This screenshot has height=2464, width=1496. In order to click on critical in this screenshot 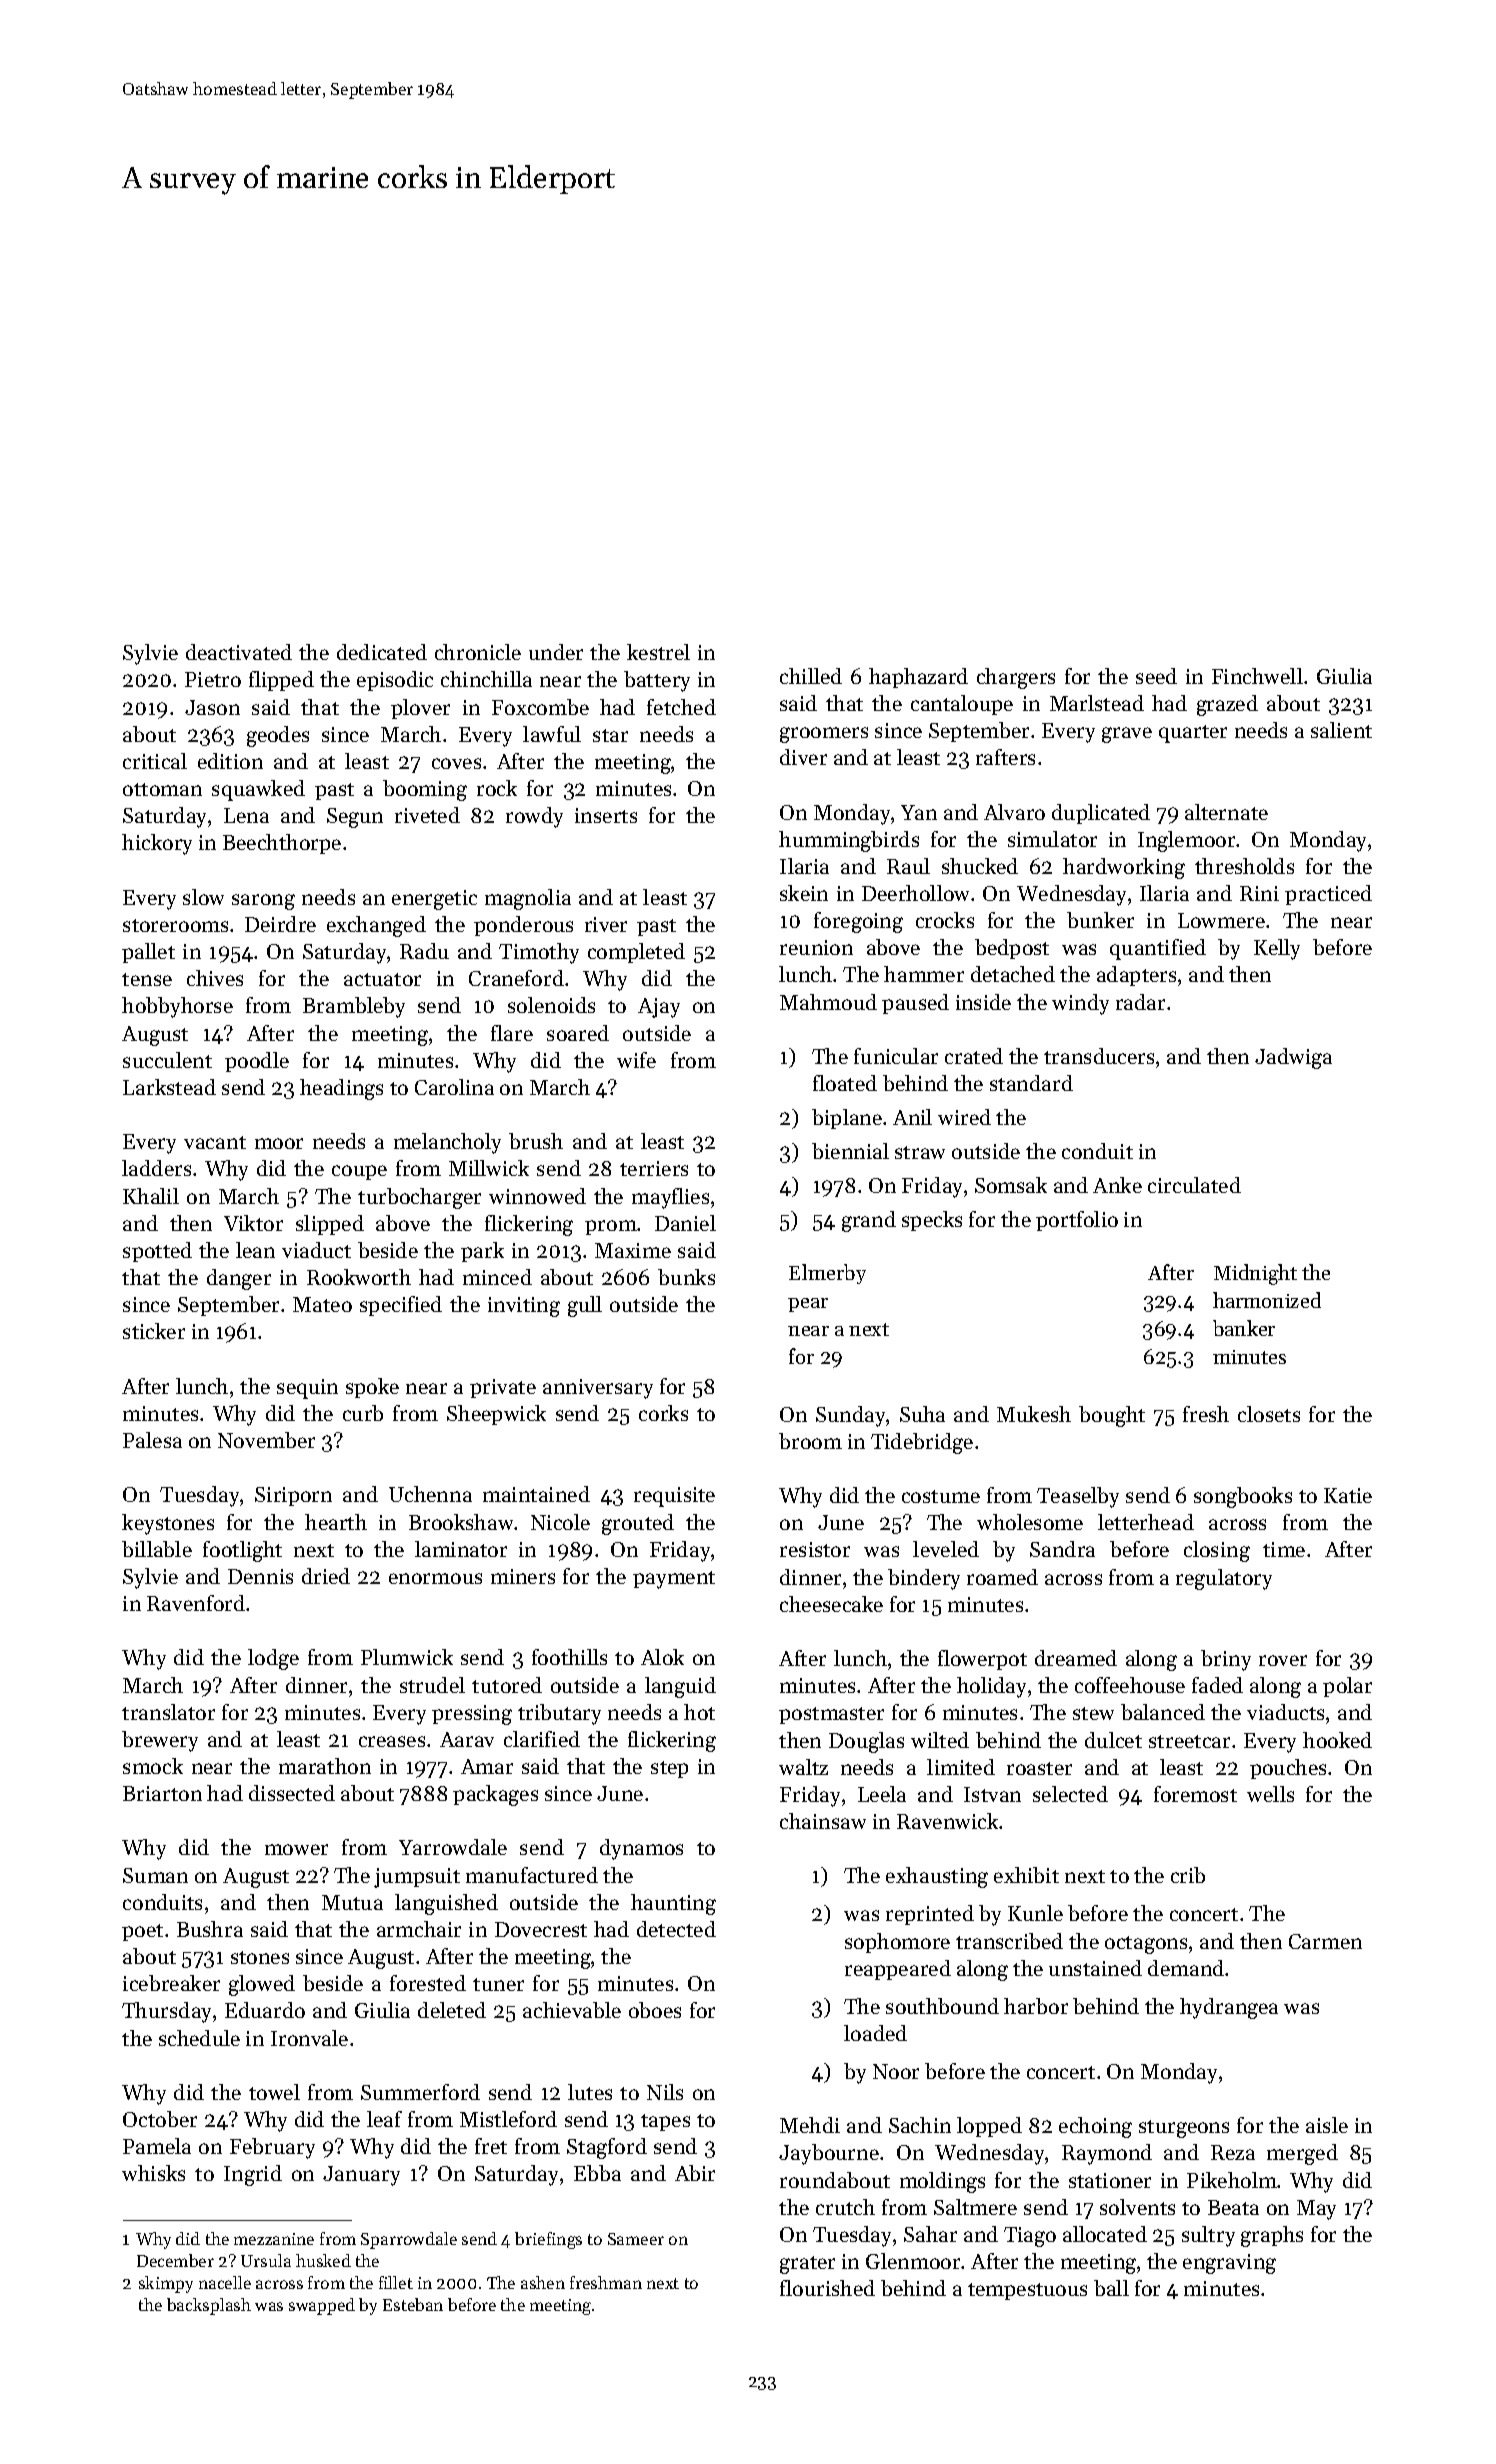, I will do `click(155, 761)`.
